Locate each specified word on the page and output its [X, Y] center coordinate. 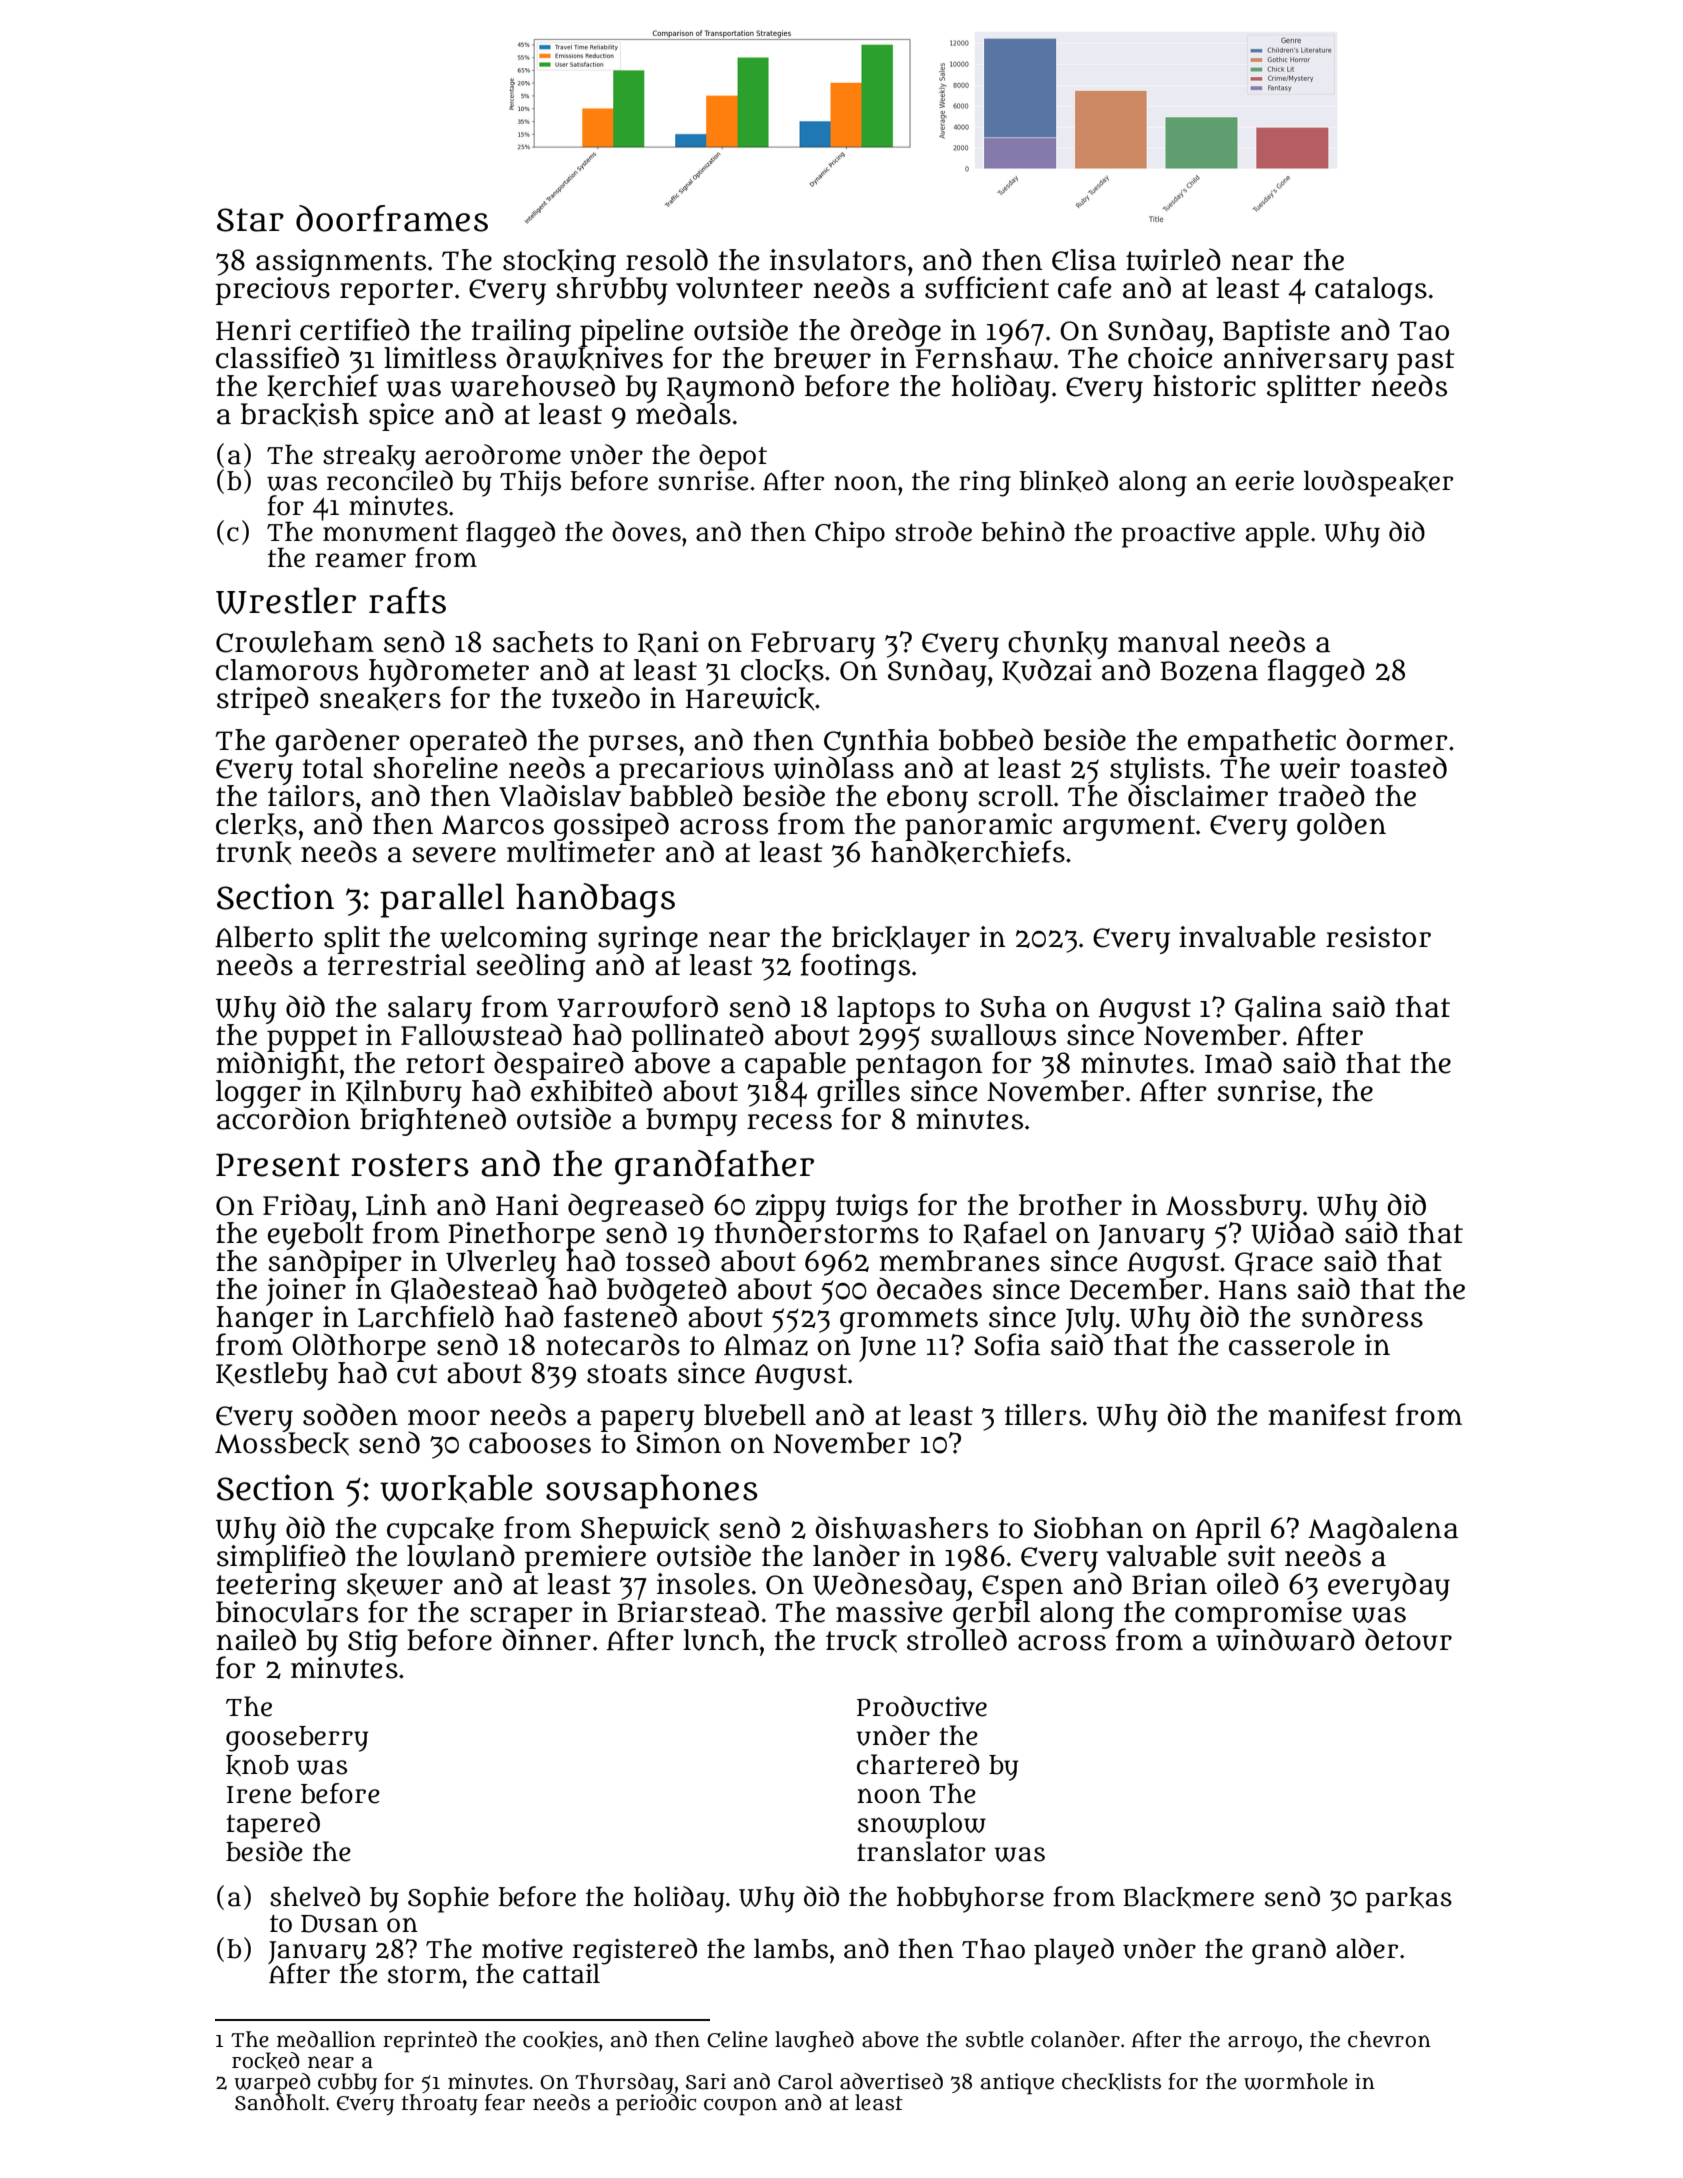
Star [250, 220]
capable [795, 1066]
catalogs [1371, 291]
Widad [1292, 1232]
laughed [814, 2041]
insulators [838, 260]
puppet [312, 1039]
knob [257, 1765]
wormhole [1296, 2081]
